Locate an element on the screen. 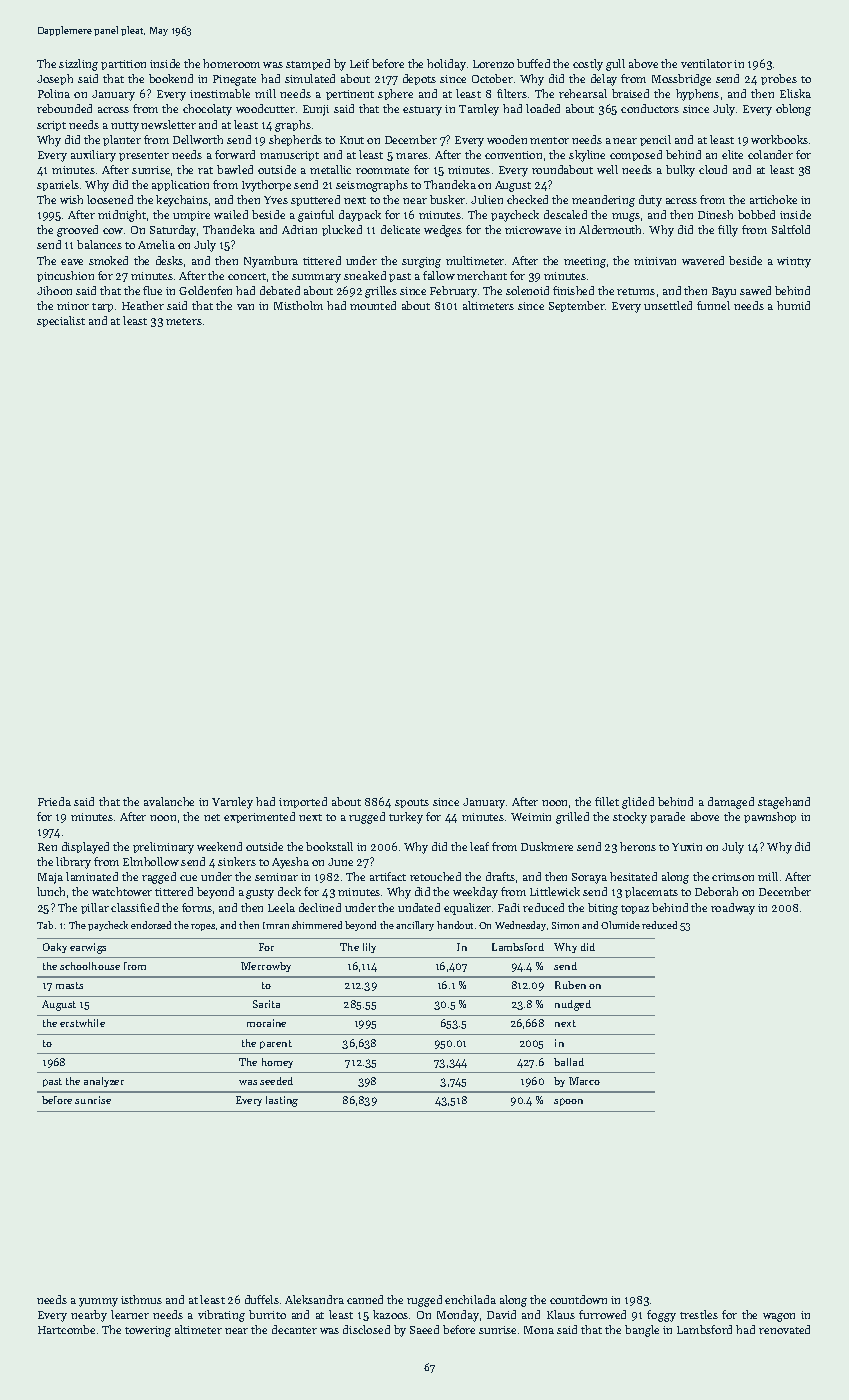 This screenshot has width=849, height=1400. convention is located at coordinates (513, 155).
